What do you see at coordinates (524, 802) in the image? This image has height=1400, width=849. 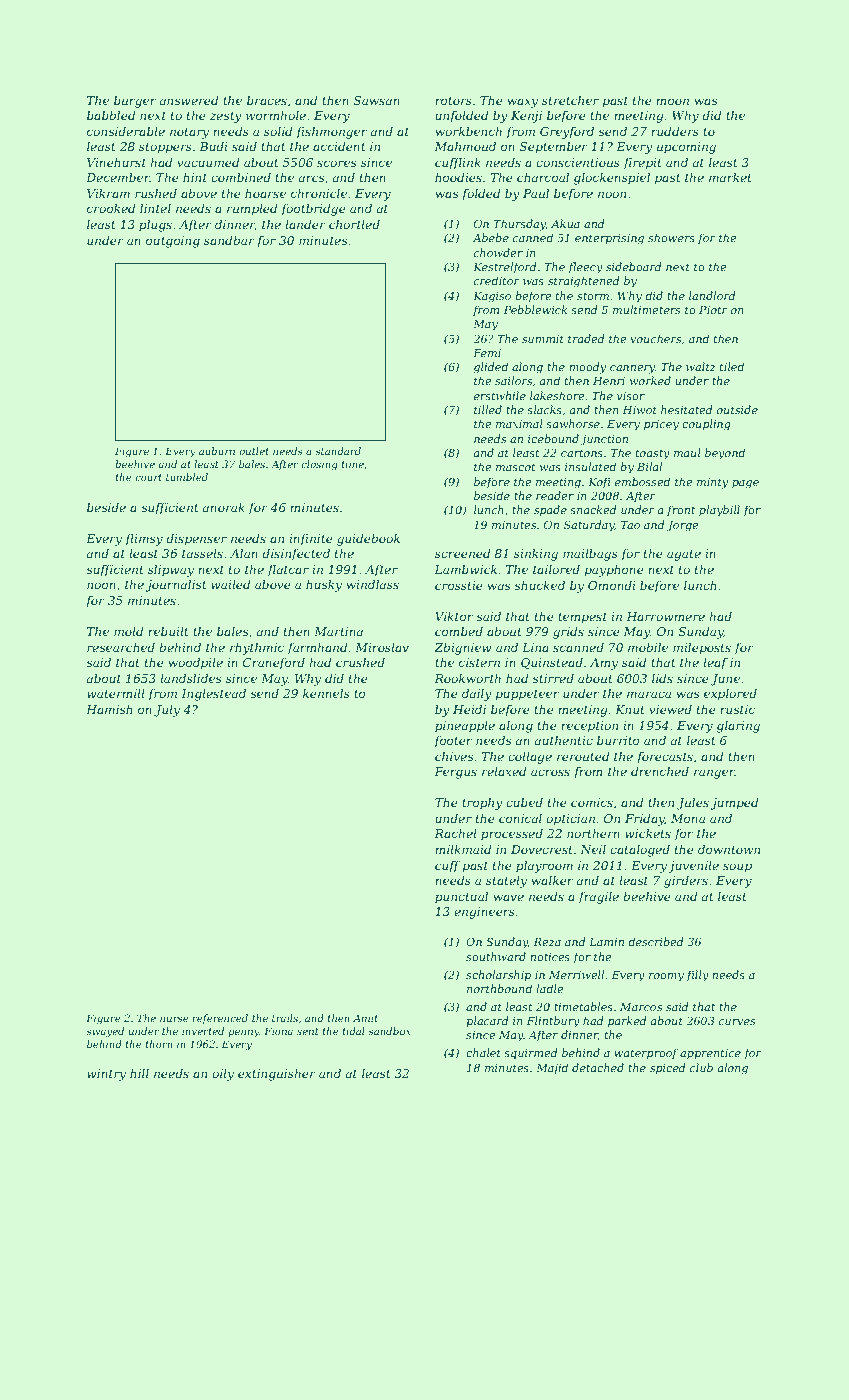 I see `cubed` at bounding box center [524, 802].
